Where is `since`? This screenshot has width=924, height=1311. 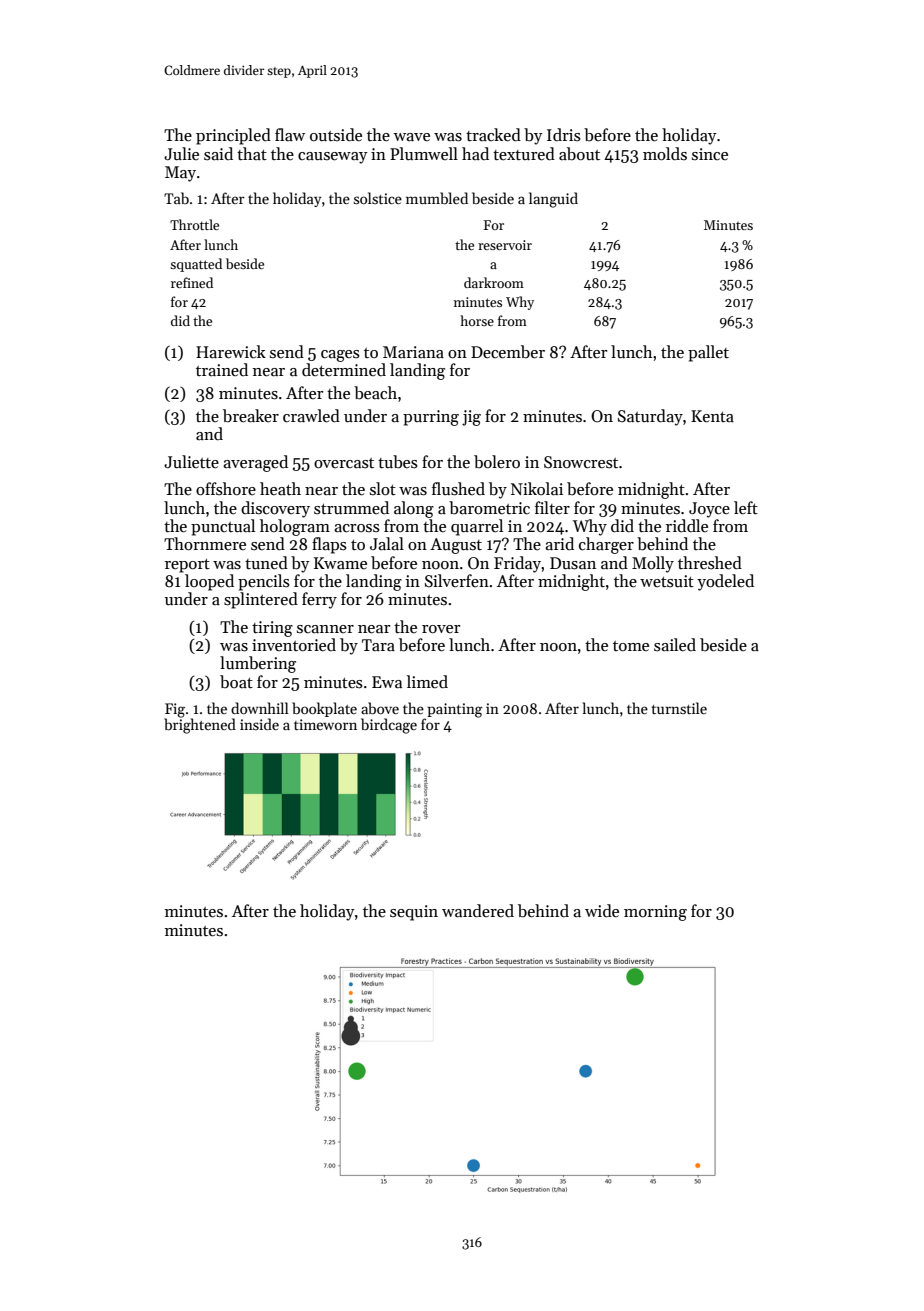 since is located at coordinates (710, 154).
